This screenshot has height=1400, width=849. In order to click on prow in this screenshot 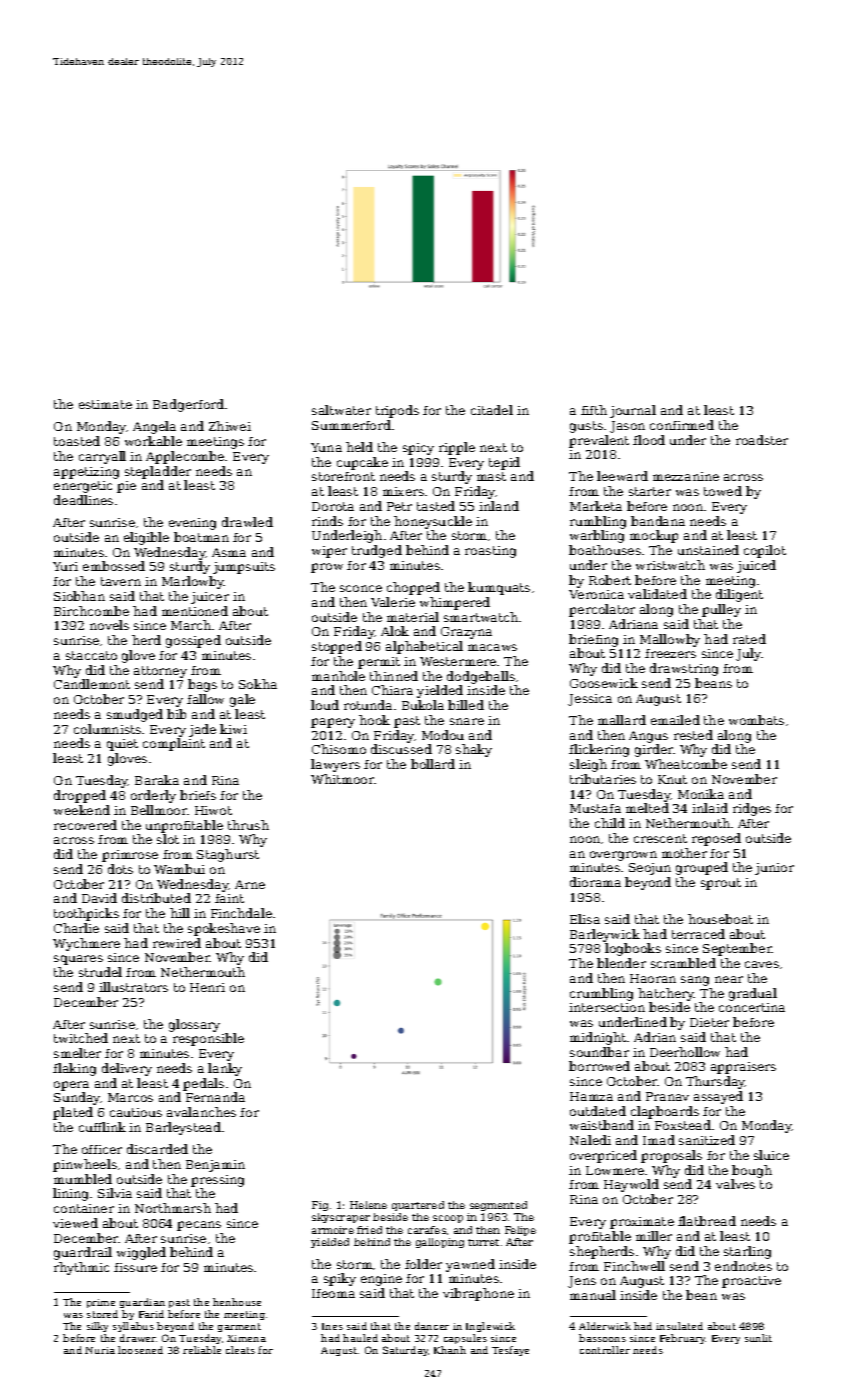, I will do `click(327, 568)`.
